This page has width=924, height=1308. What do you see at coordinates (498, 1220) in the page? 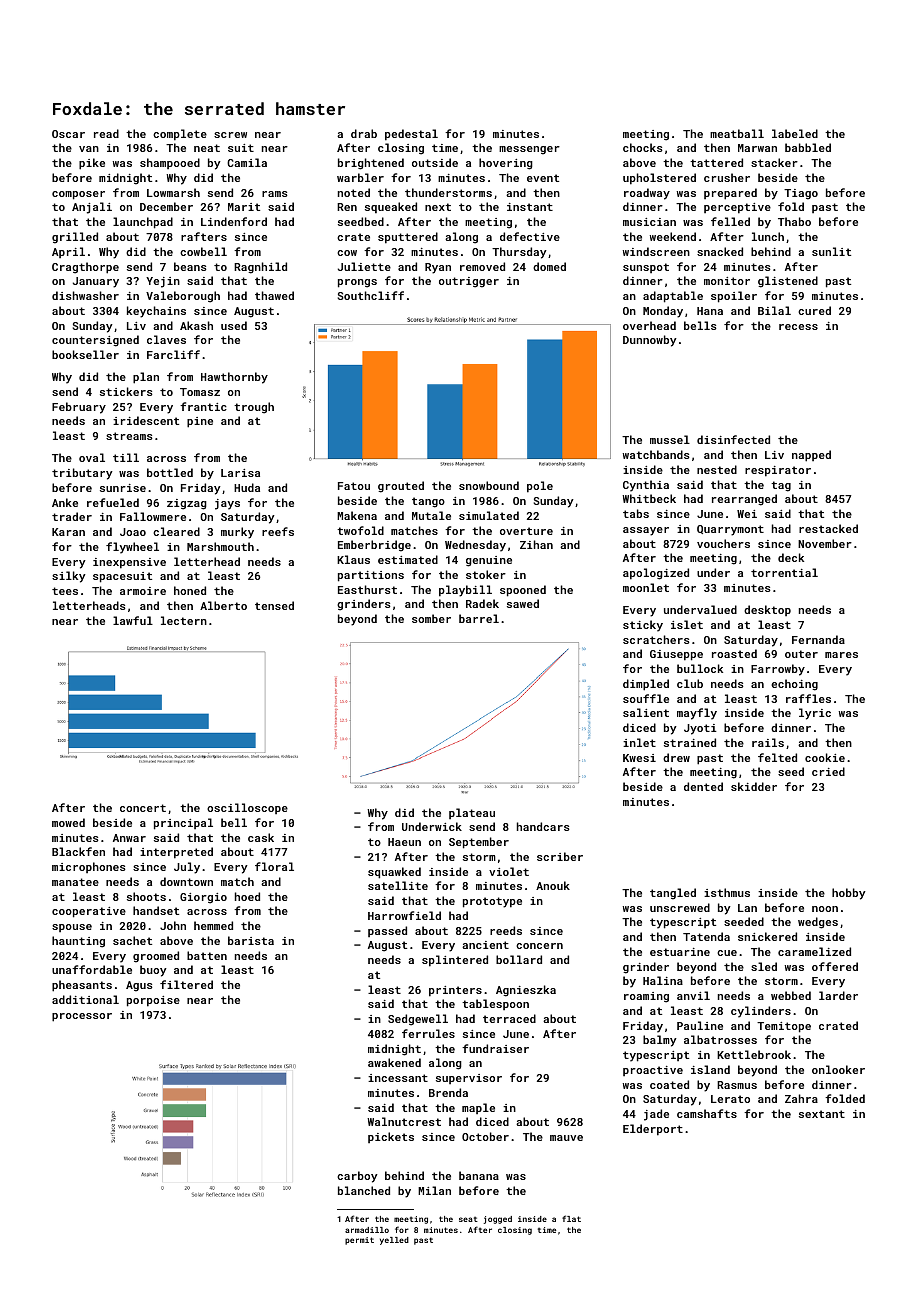
I see `jogged` at bounding box center [498, 1220].
